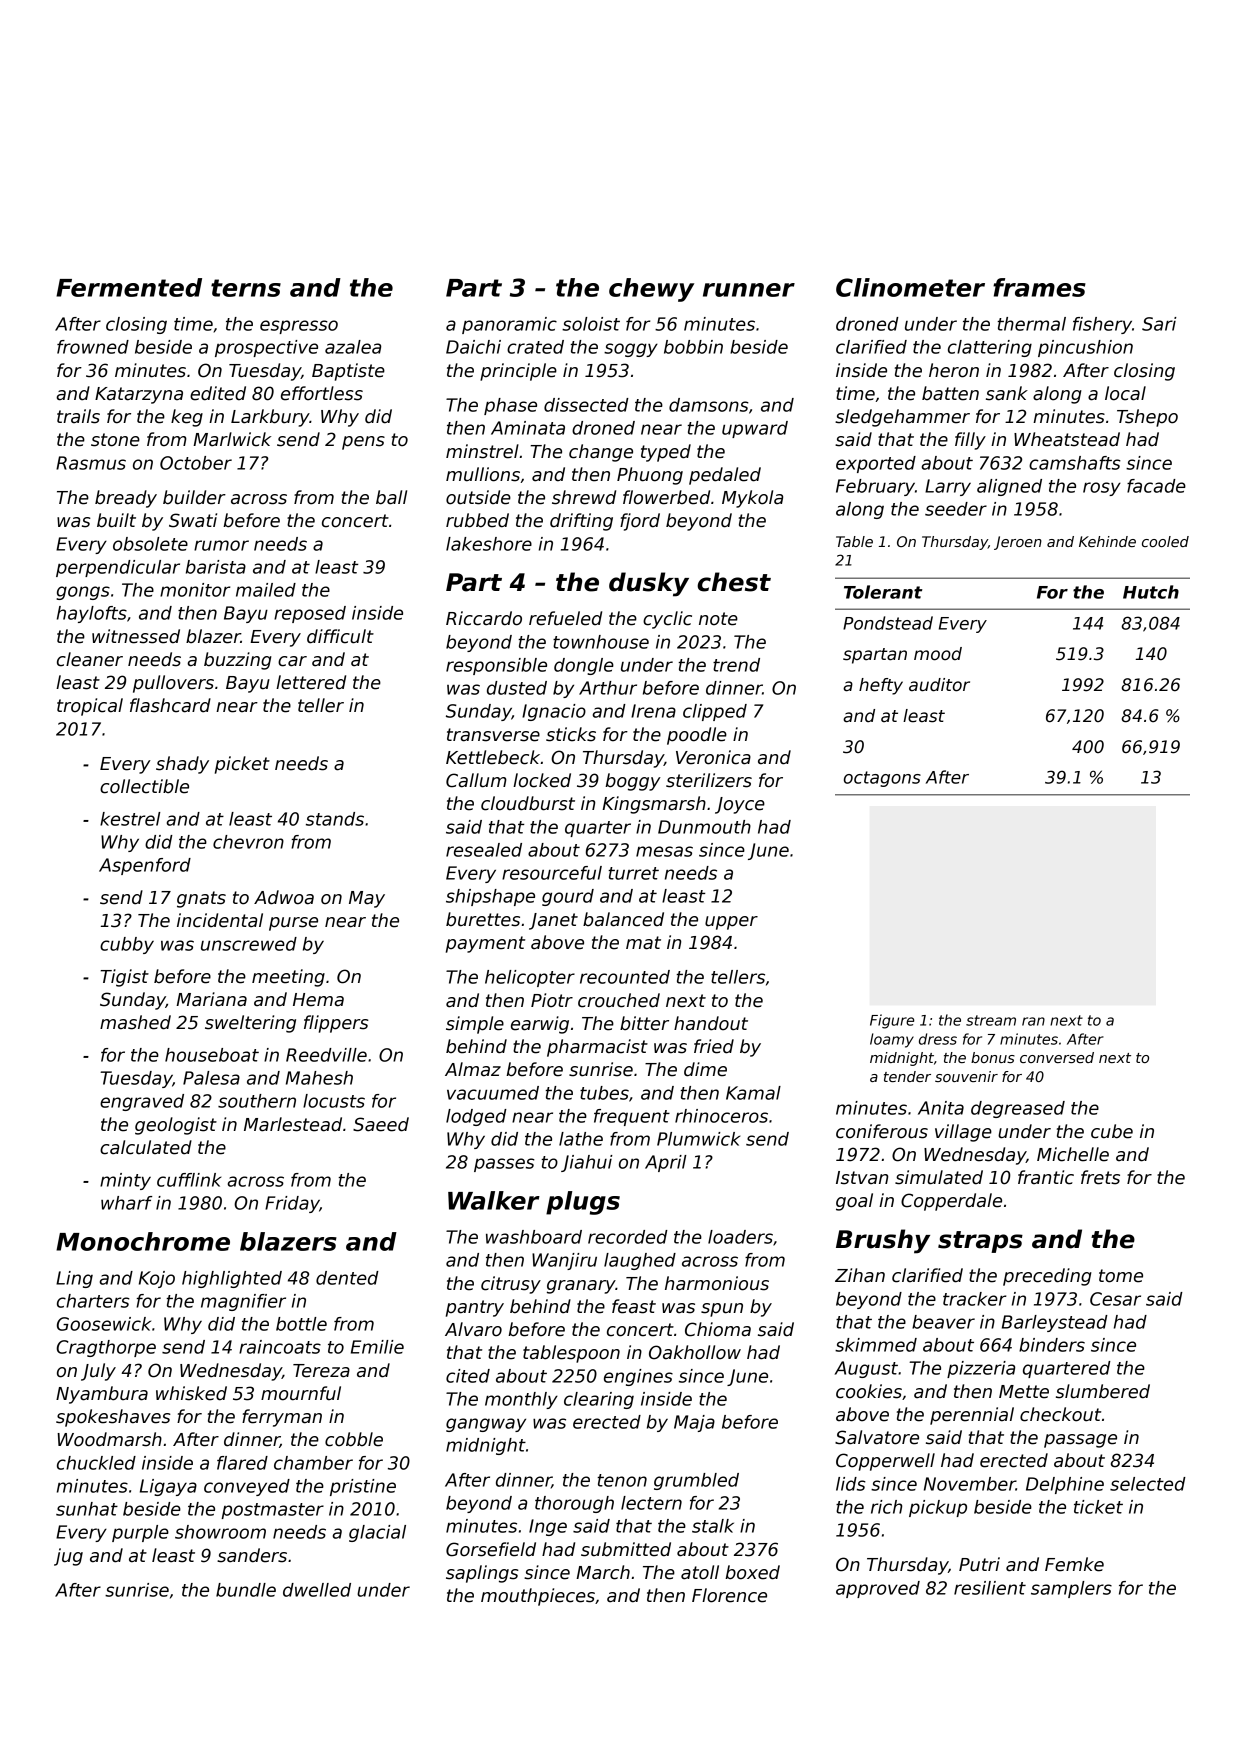 The image size is (1246, 1762). Describe the element at coordinates (650, 476) in the screenshot. I see `Phuong` at that location.
